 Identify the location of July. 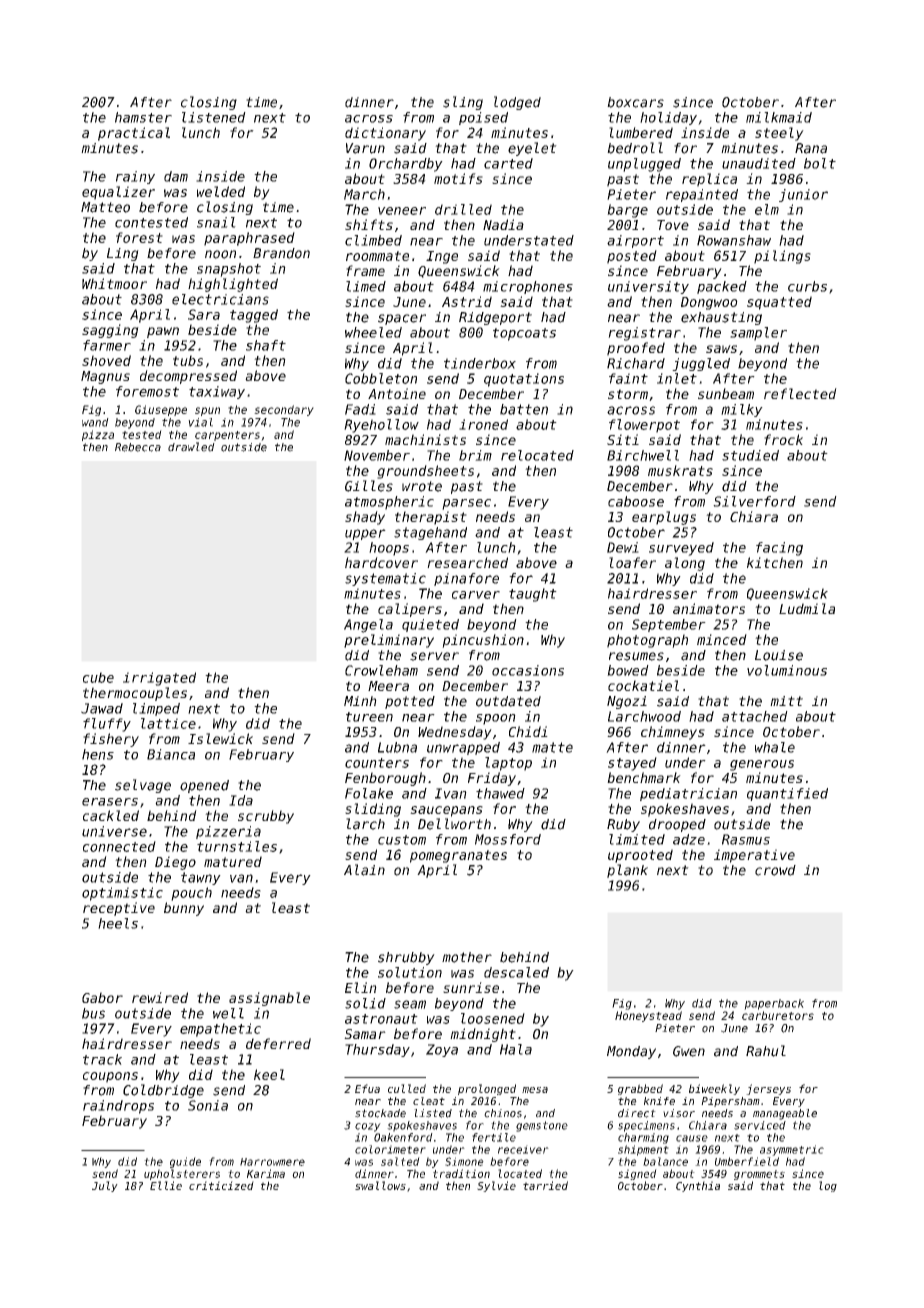
(105, 1186).
